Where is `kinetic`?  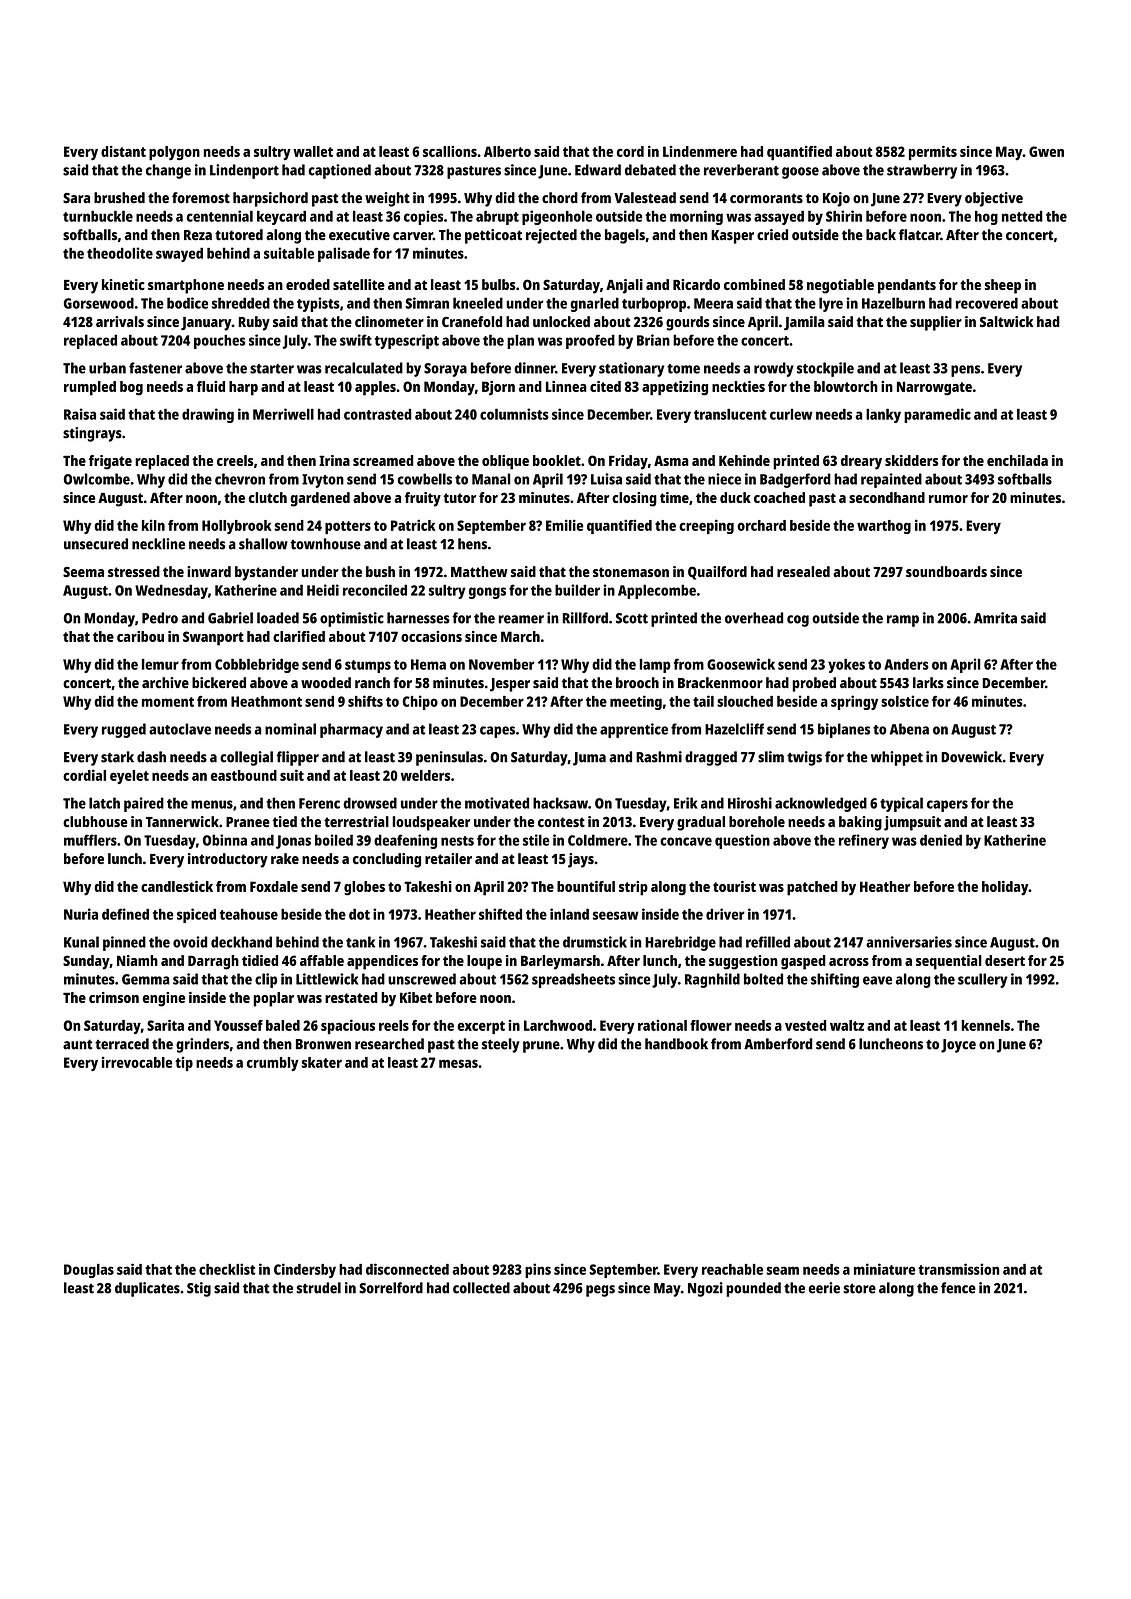 kinetic is located at coordinates (123, 284).
